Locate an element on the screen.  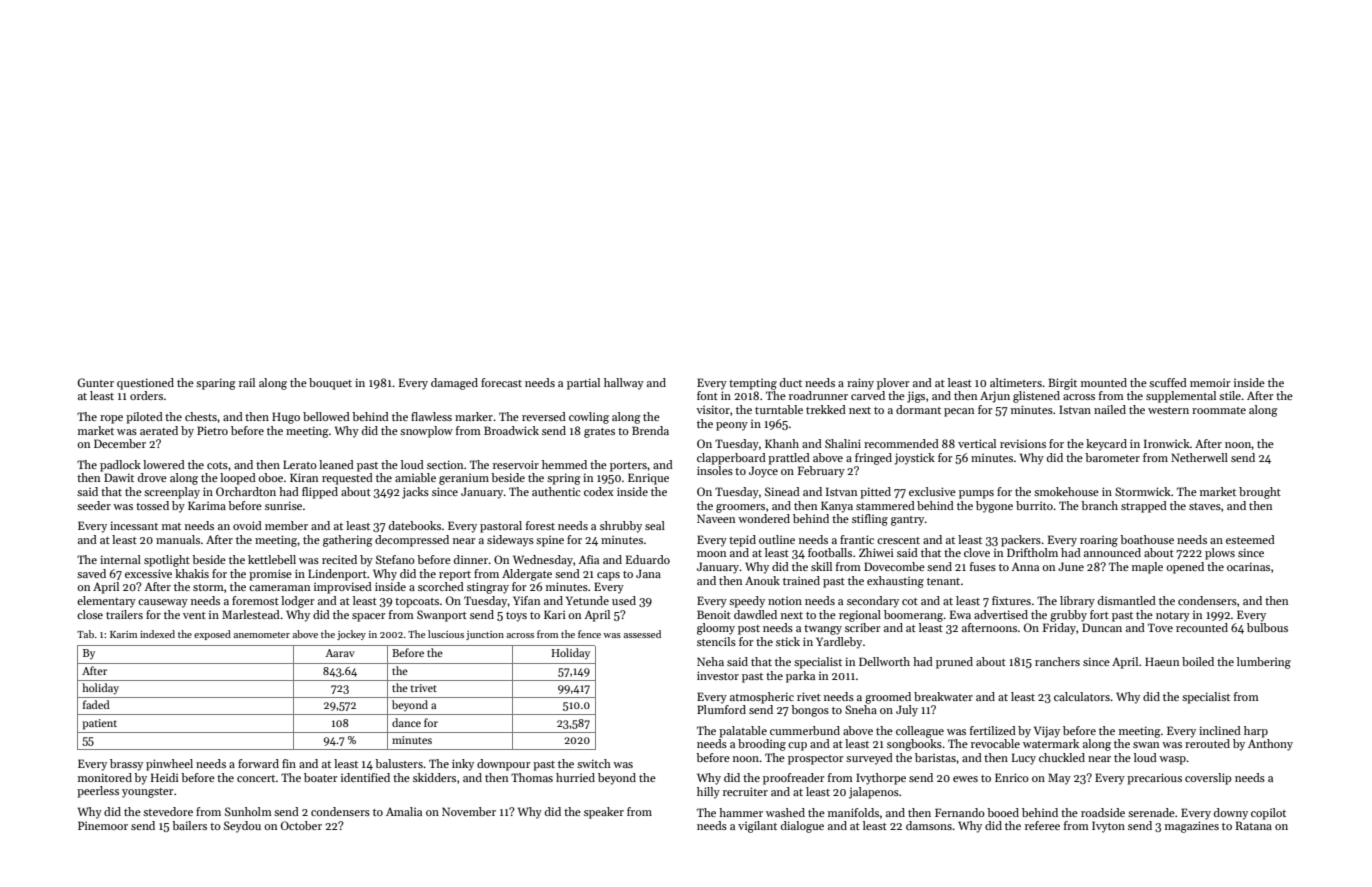
Duncan is located at coordinates (1102, 627).
